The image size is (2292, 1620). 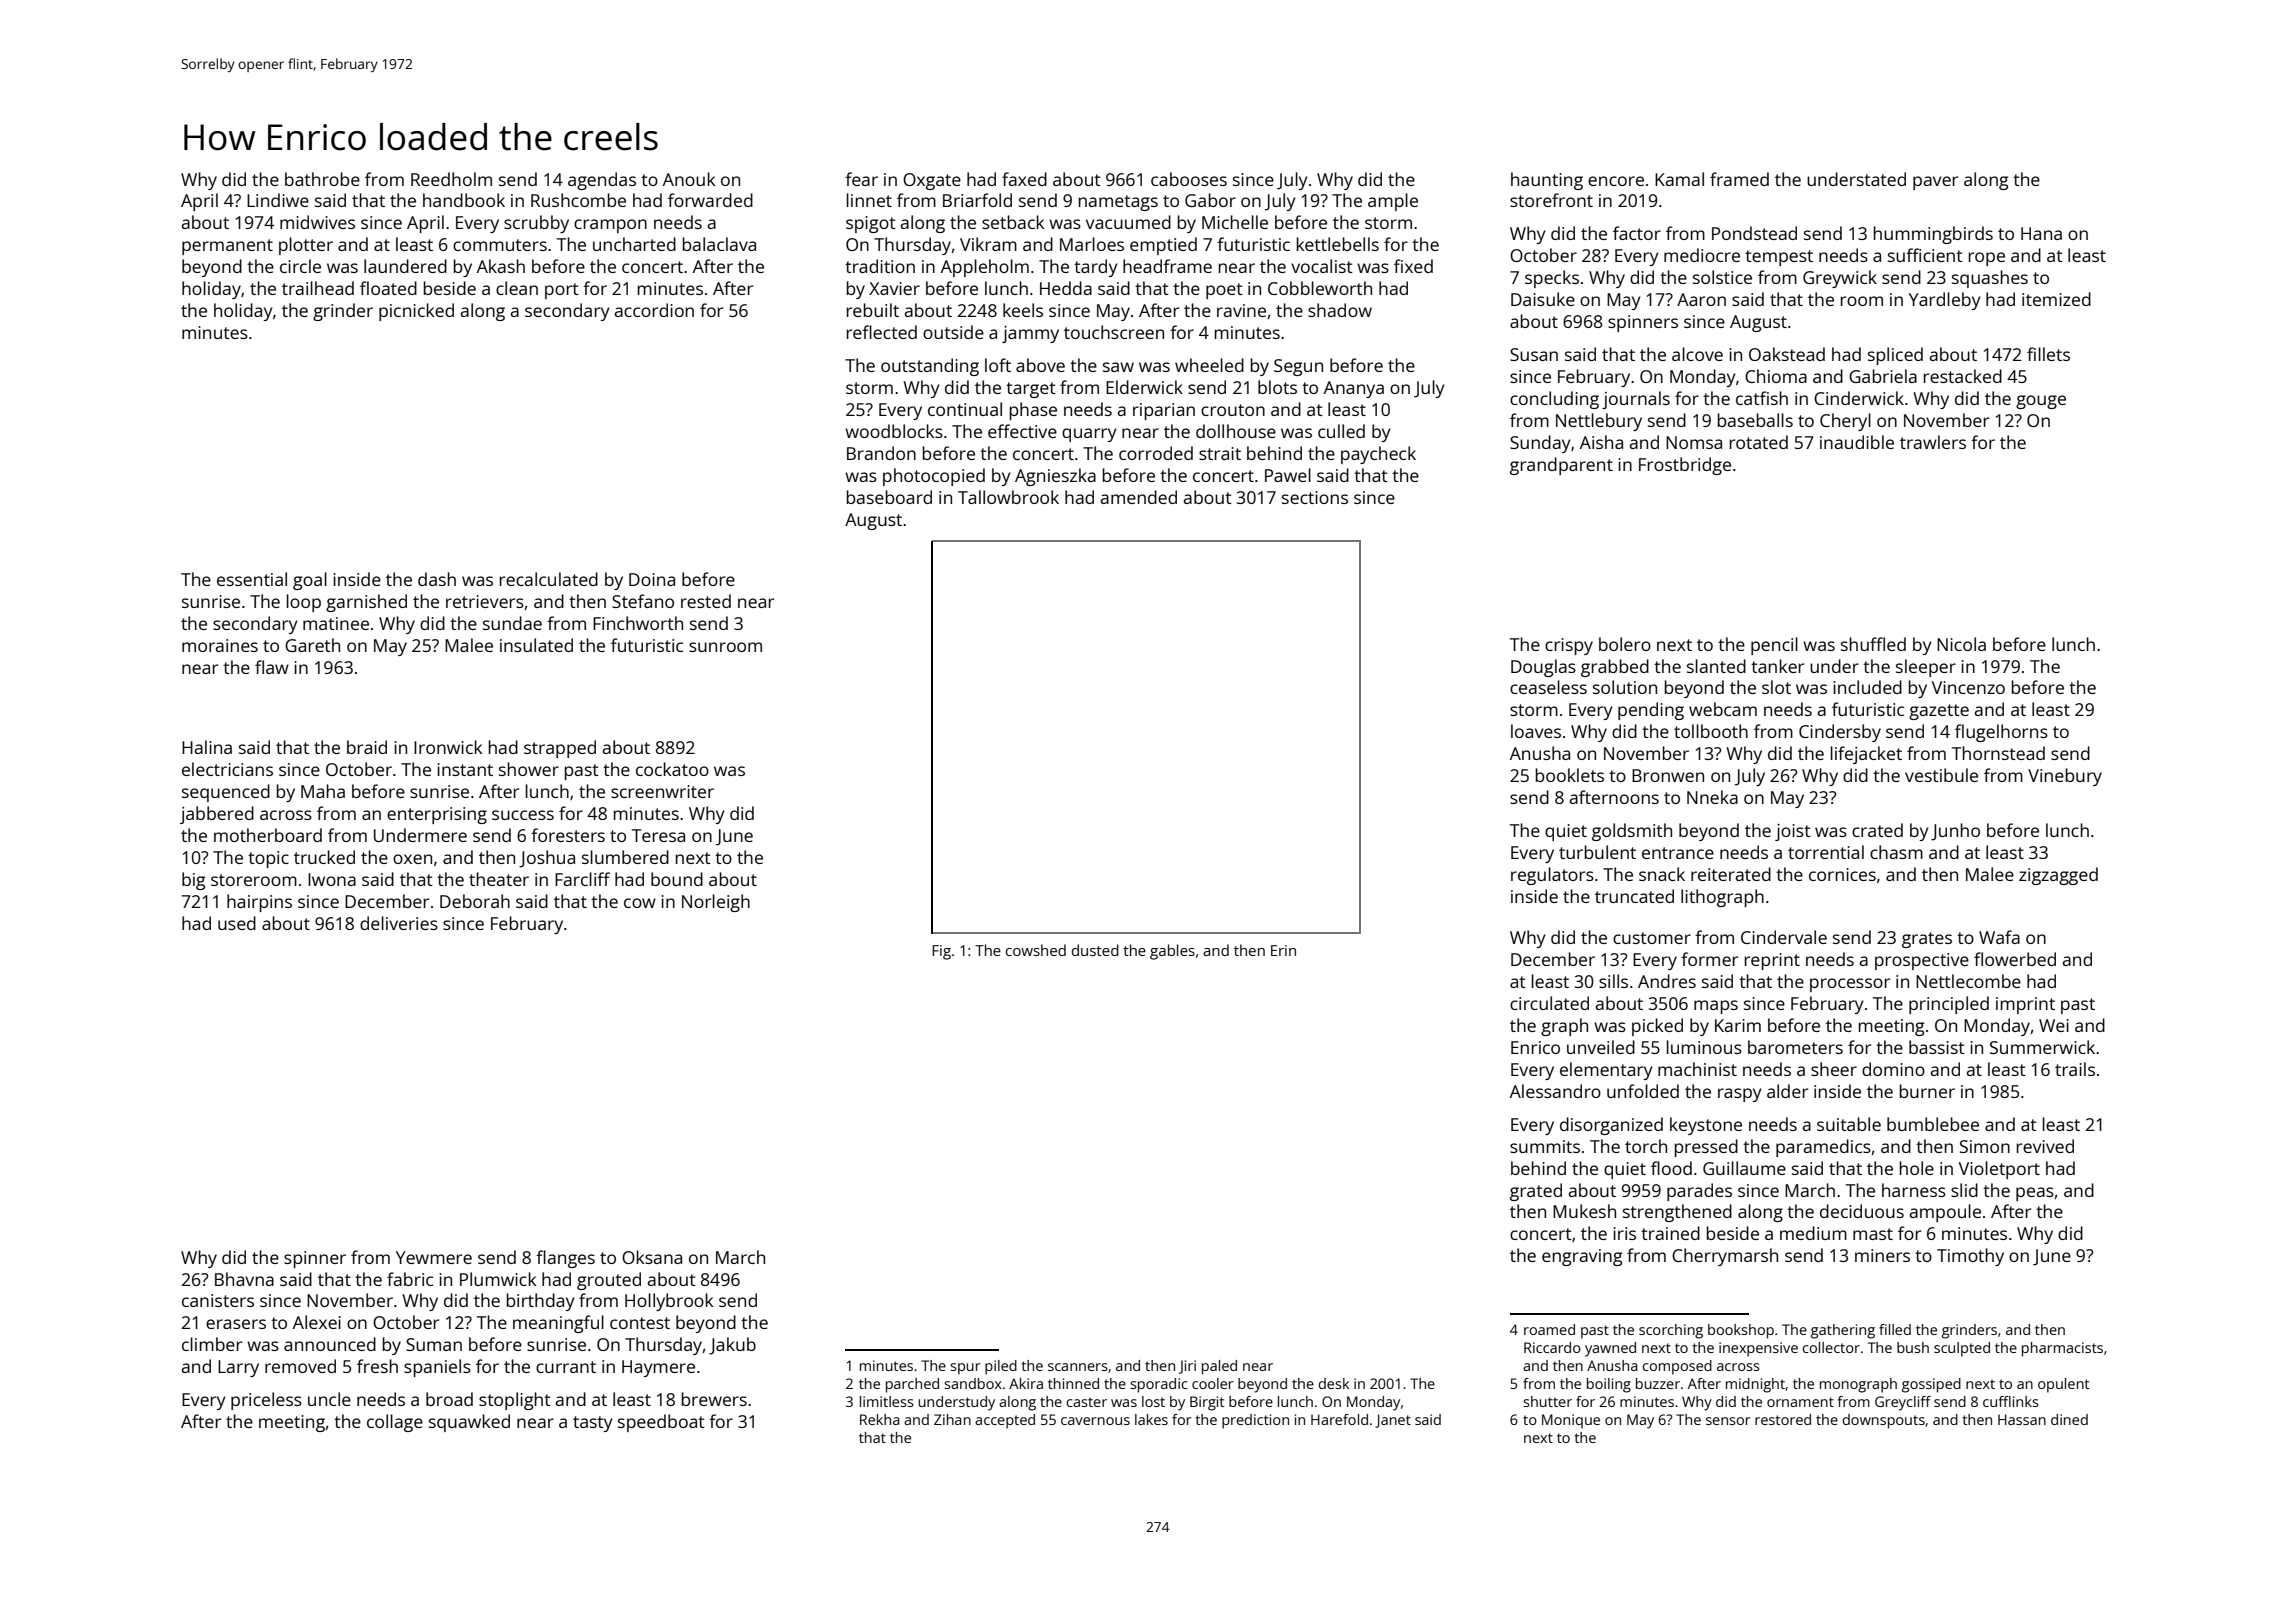 What do you see at coordinates (399, 923) in the screenshot?
I see `deliveries` at bounding box center [399, 923].
